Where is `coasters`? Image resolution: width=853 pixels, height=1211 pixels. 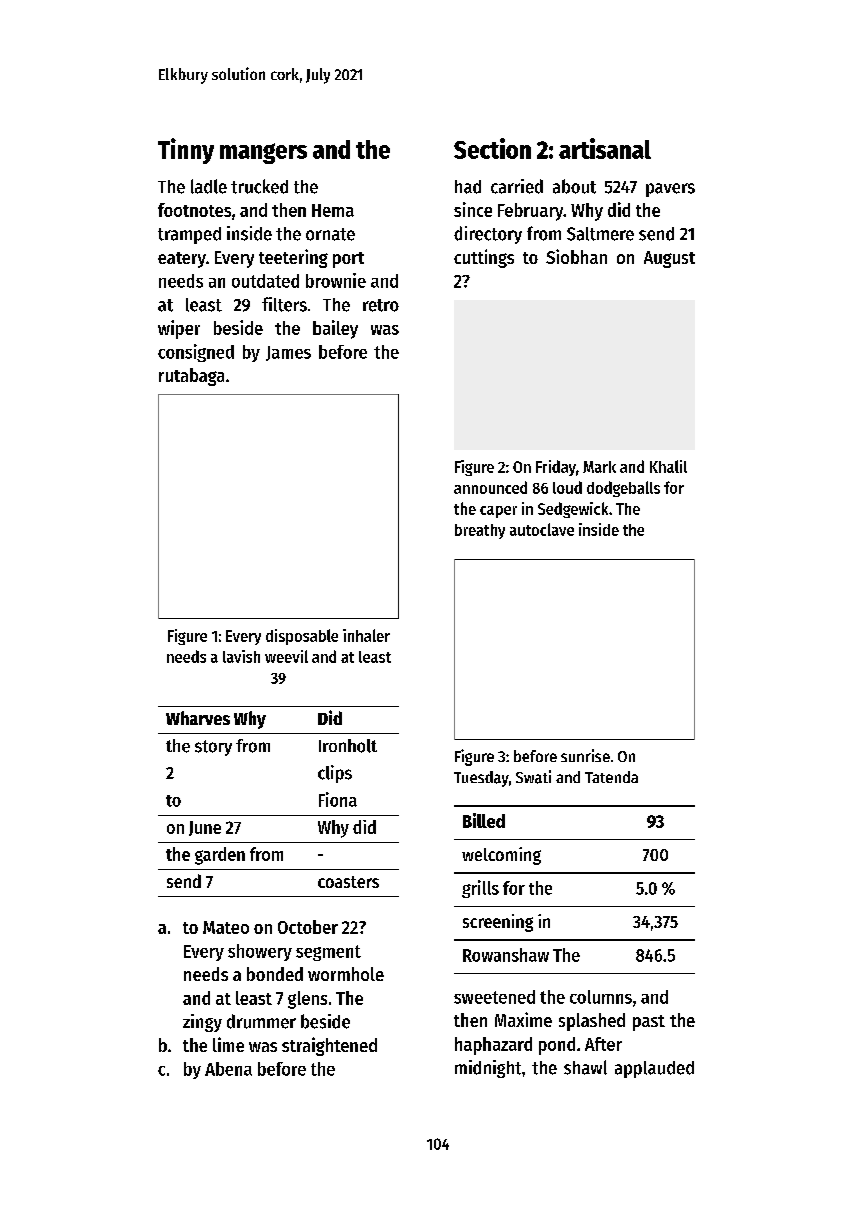
coasters is located at coordinates (348, 882).
